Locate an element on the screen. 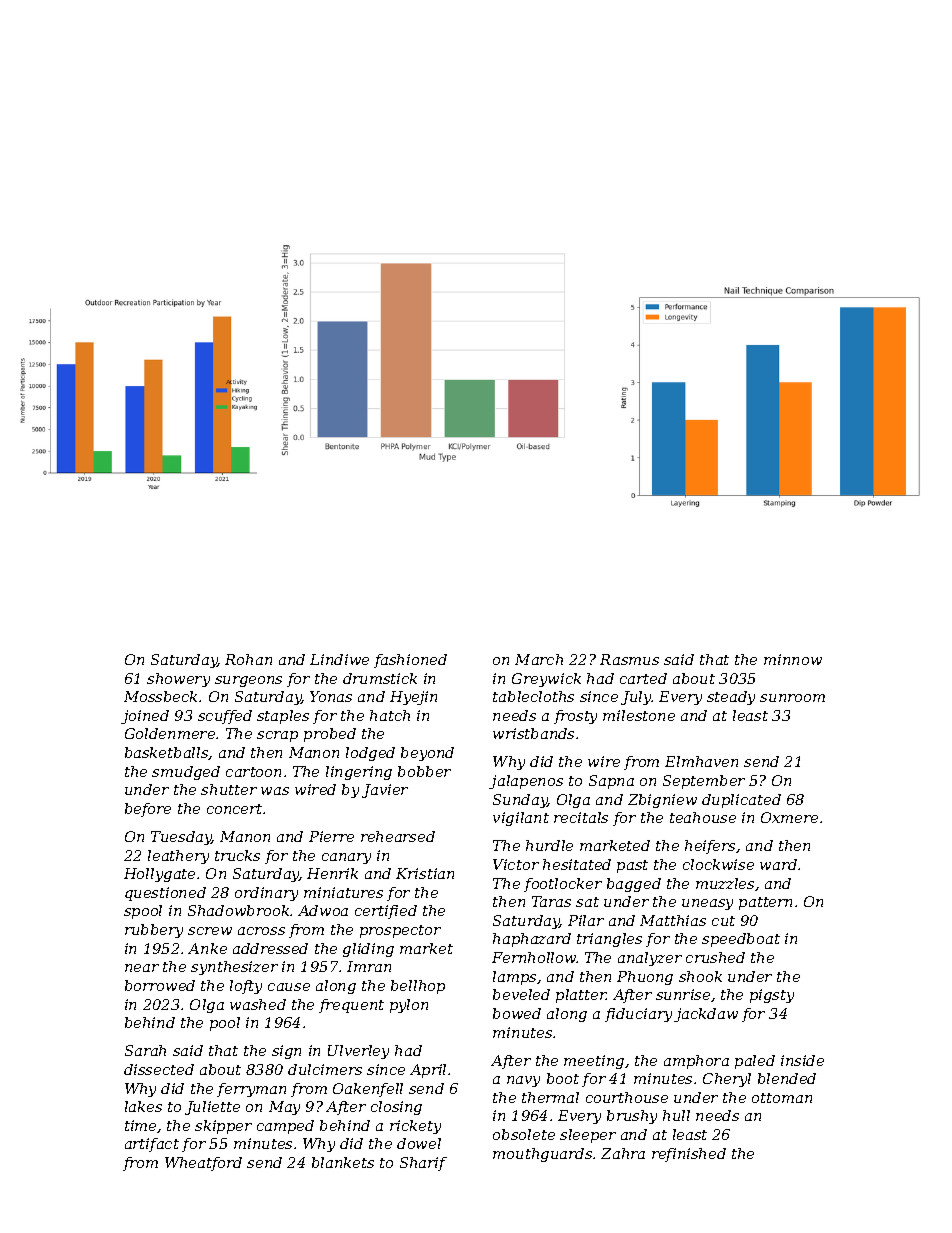 The image size is (952, 1233). speedboat is located at coordinates (741, 940).
